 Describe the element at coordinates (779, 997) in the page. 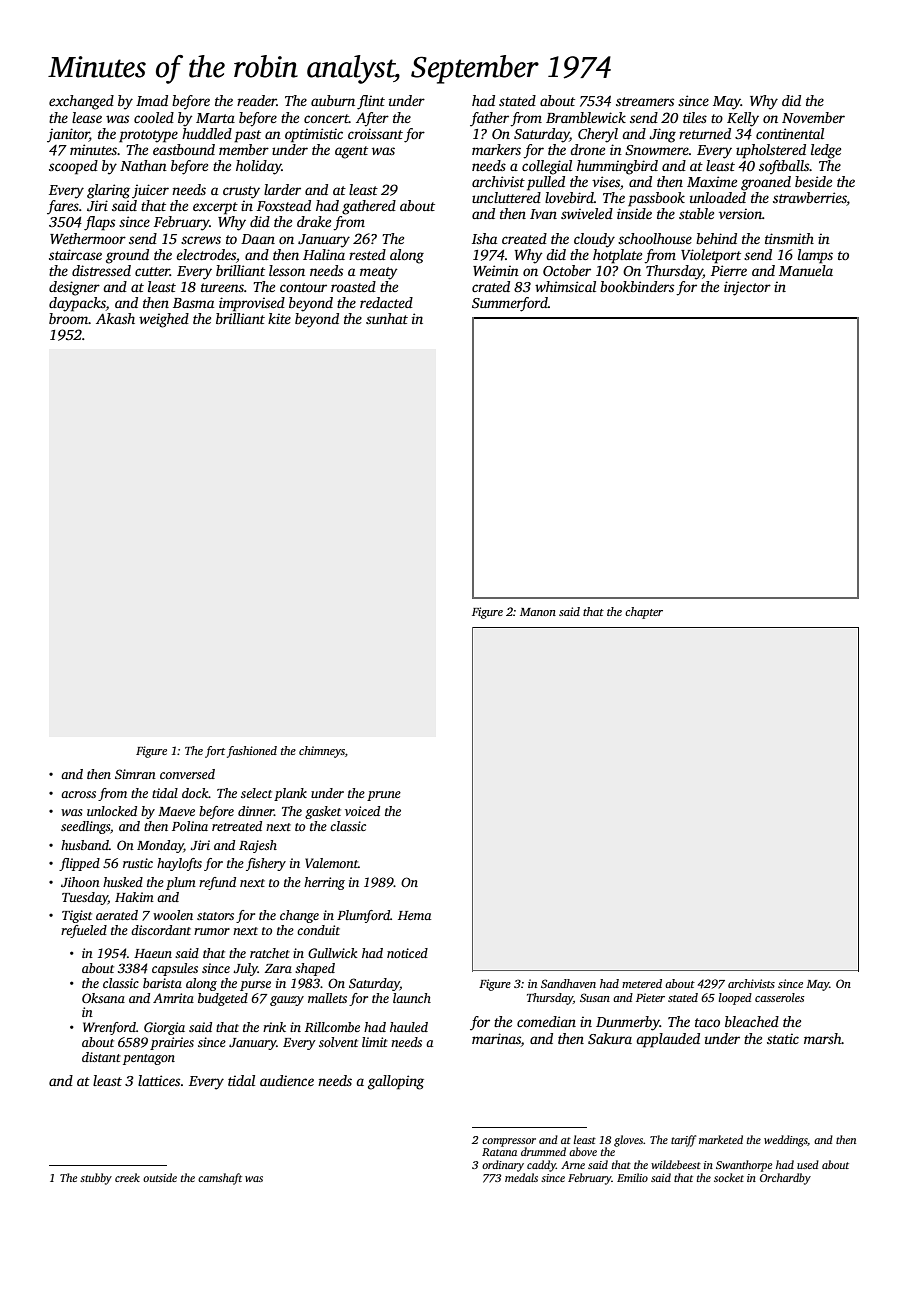

I see `casseroles` at that location.
